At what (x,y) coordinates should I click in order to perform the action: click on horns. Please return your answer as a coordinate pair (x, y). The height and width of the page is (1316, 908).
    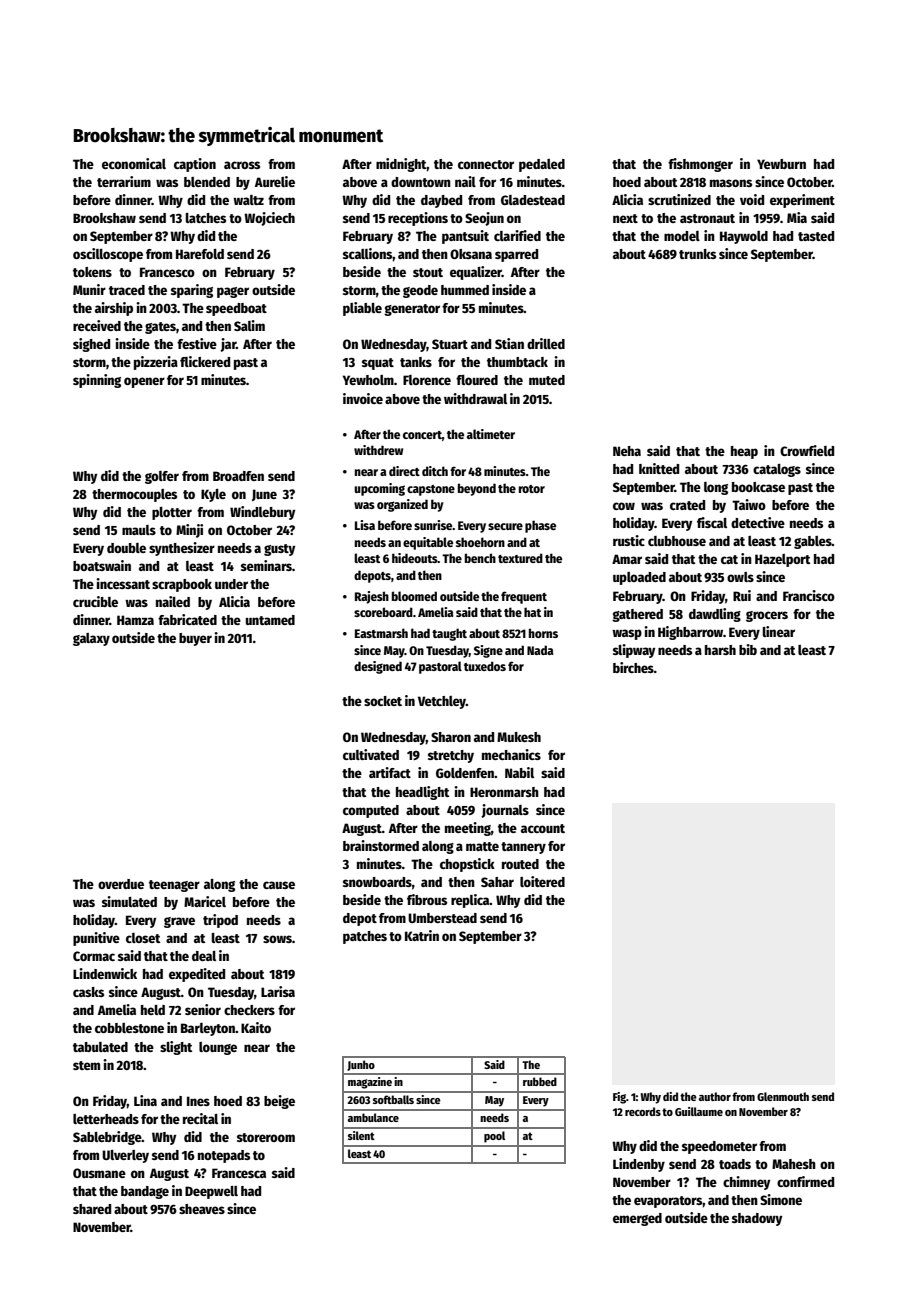
    Looking at the image, I should click on (543, 633).
